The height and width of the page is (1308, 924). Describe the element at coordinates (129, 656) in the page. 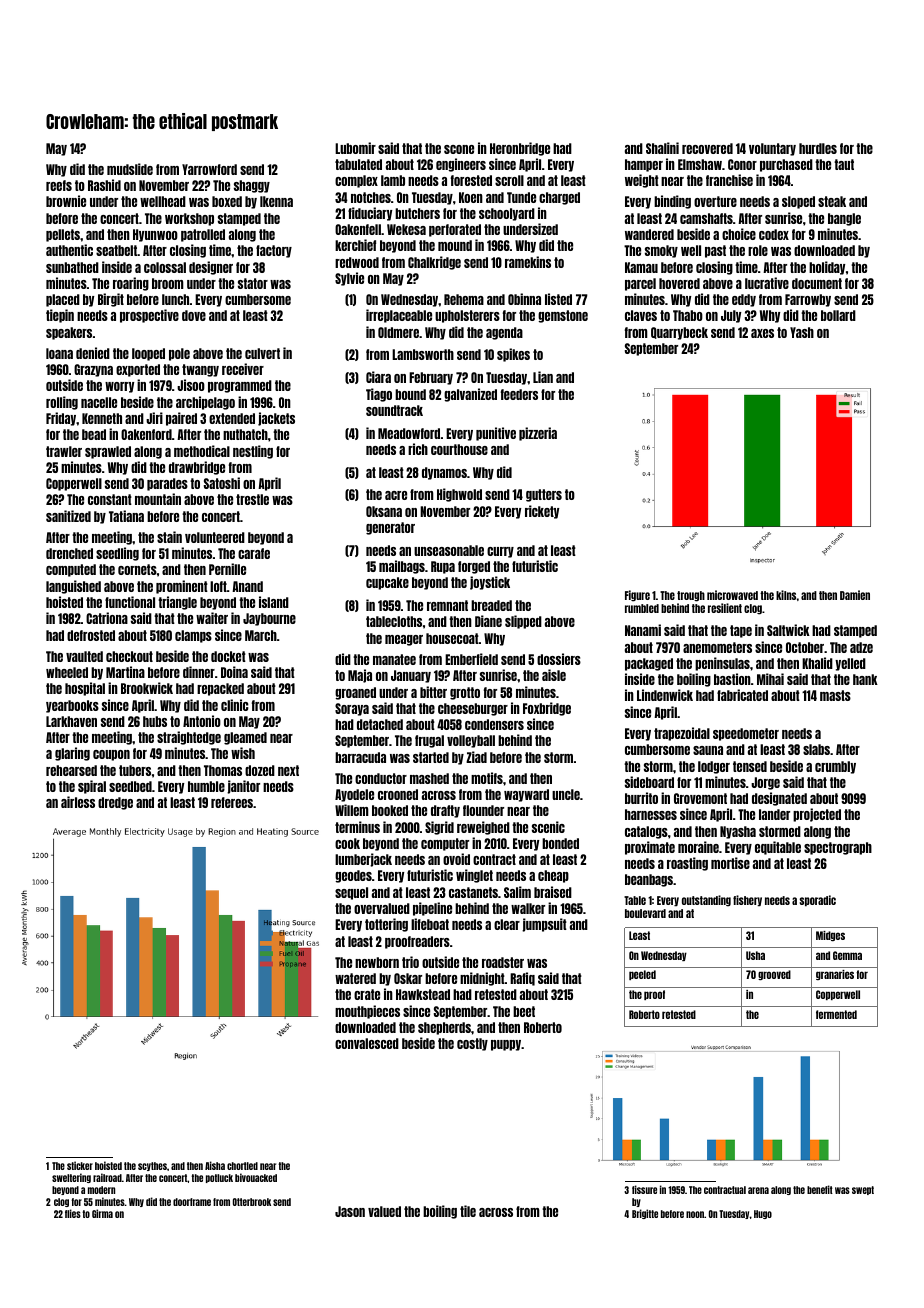

I see `checkout` at that location.
